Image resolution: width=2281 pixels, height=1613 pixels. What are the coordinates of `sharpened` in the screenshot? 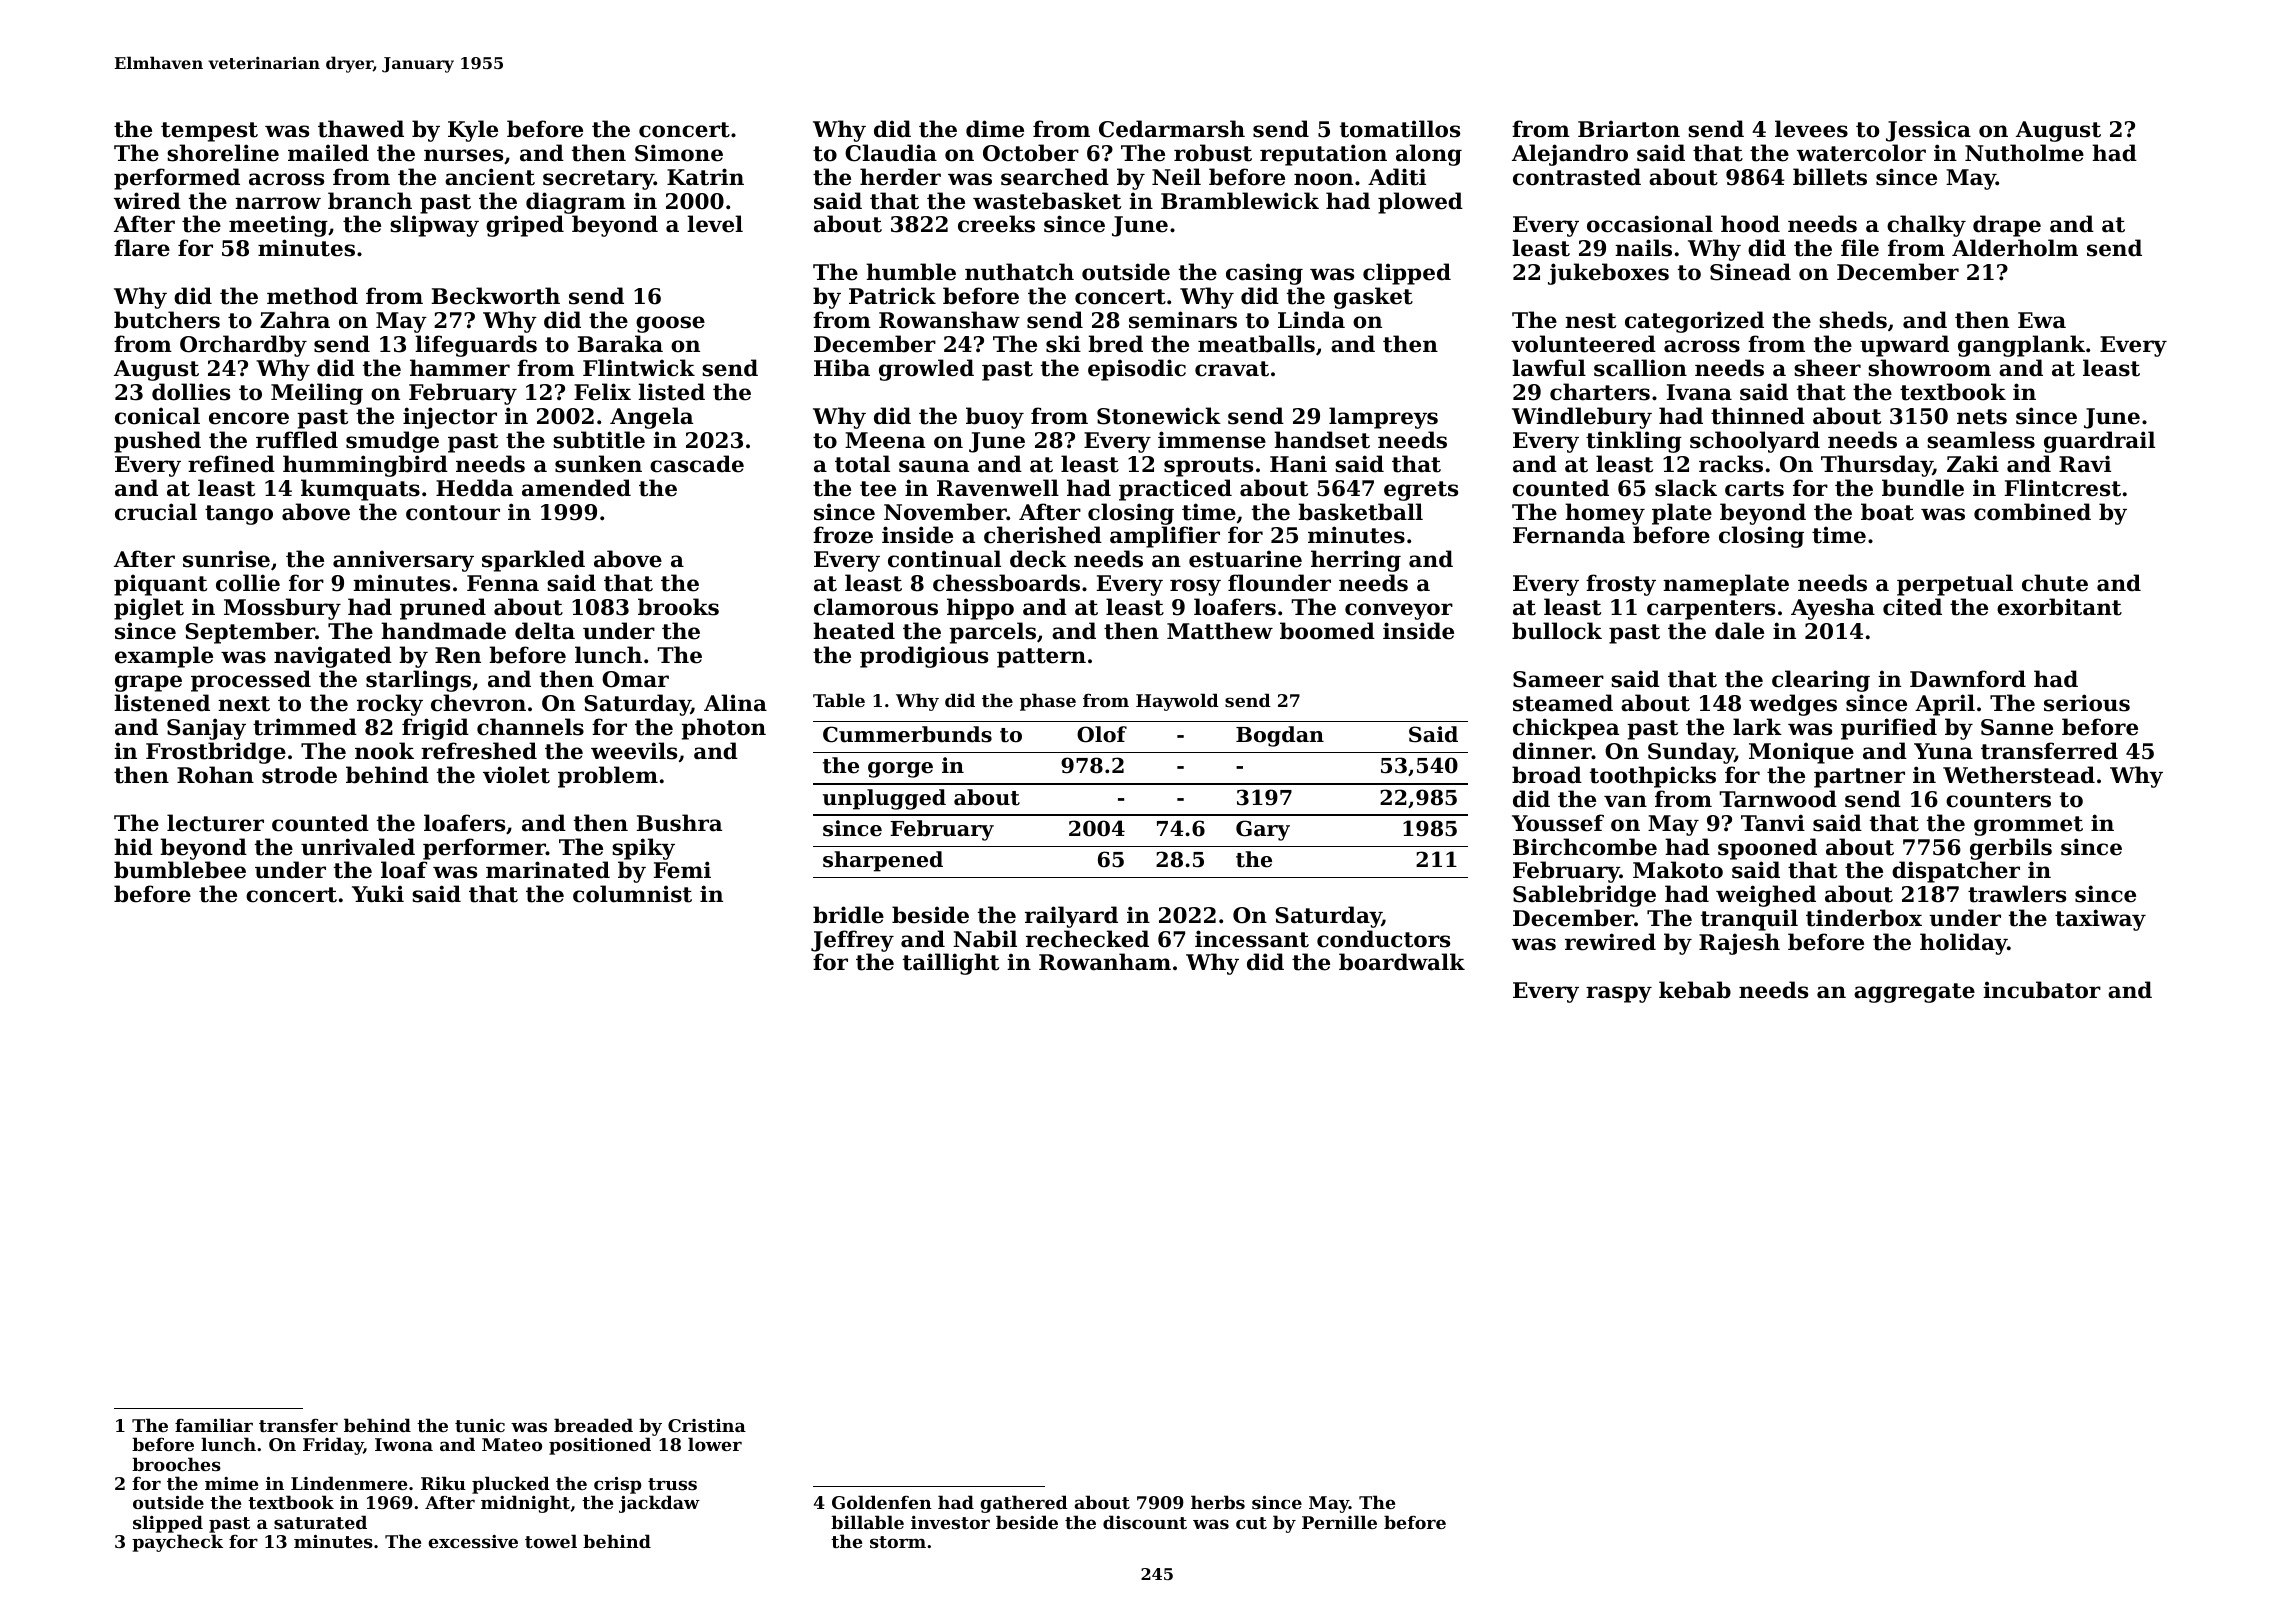 It's located at (883, 861).
